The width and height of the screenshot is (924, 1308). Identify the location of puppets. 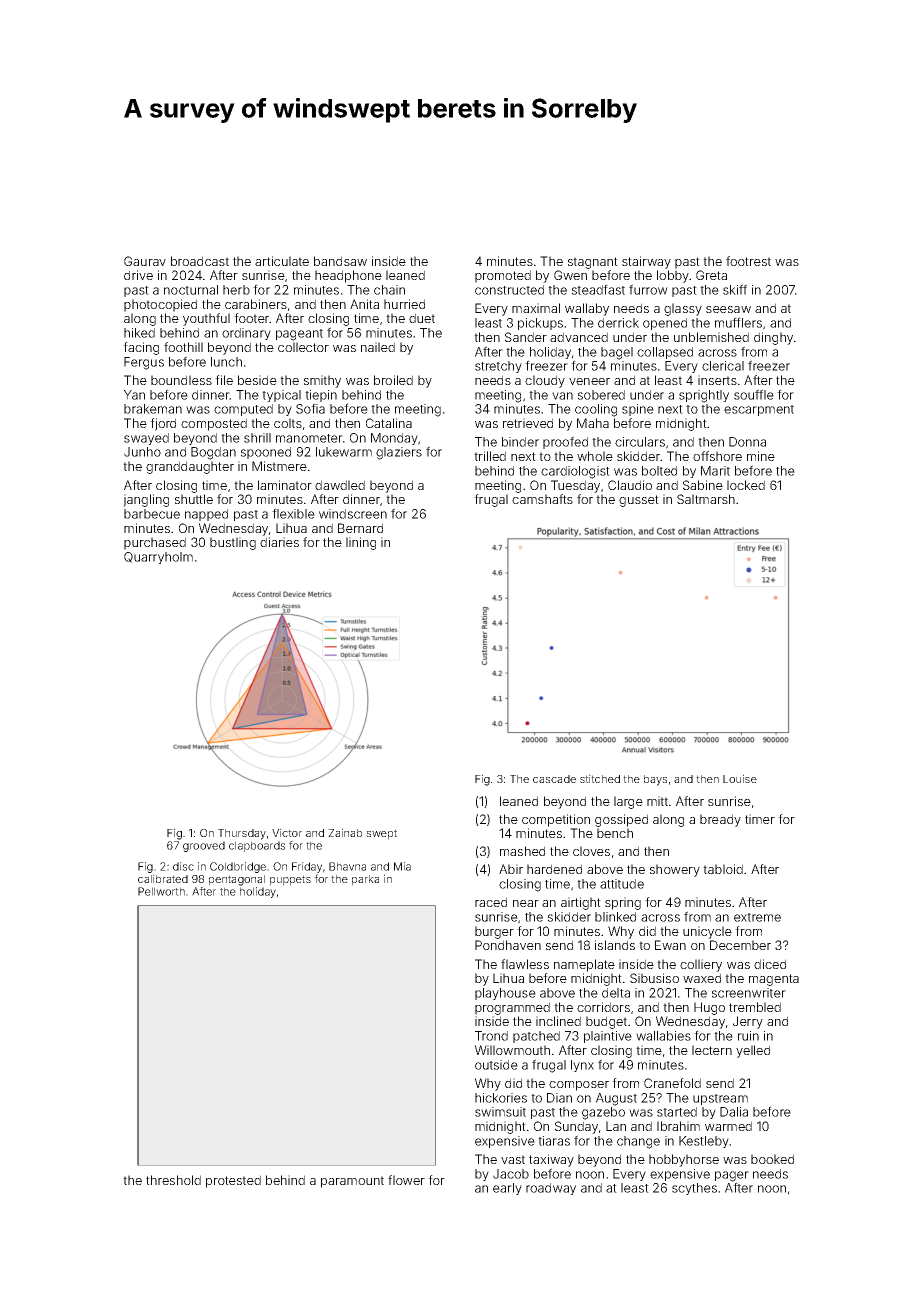
(290, 880).
